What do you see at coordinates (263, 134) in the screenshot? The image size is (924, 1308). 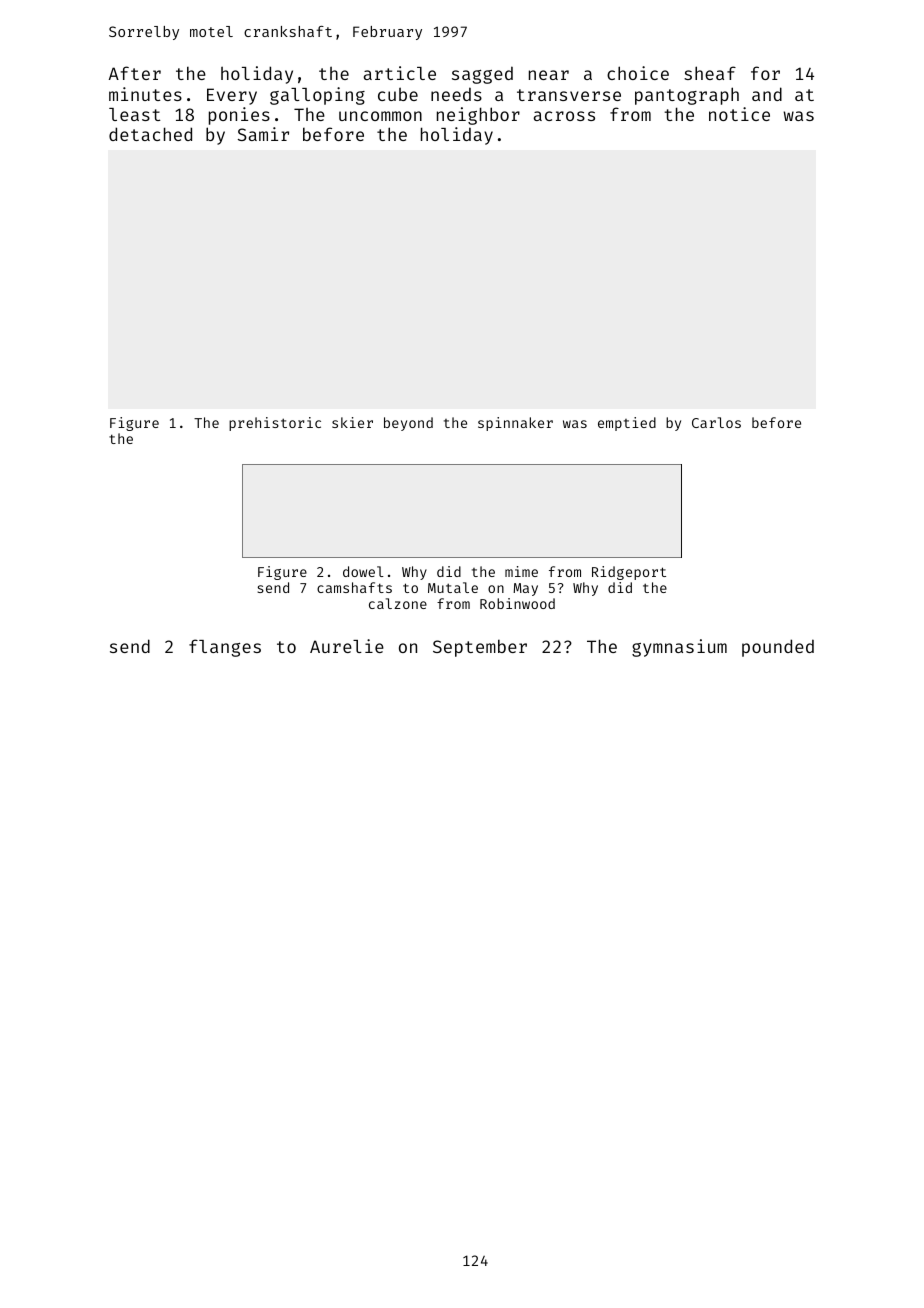 I see `Samir` at bounding box center [263, 134].
